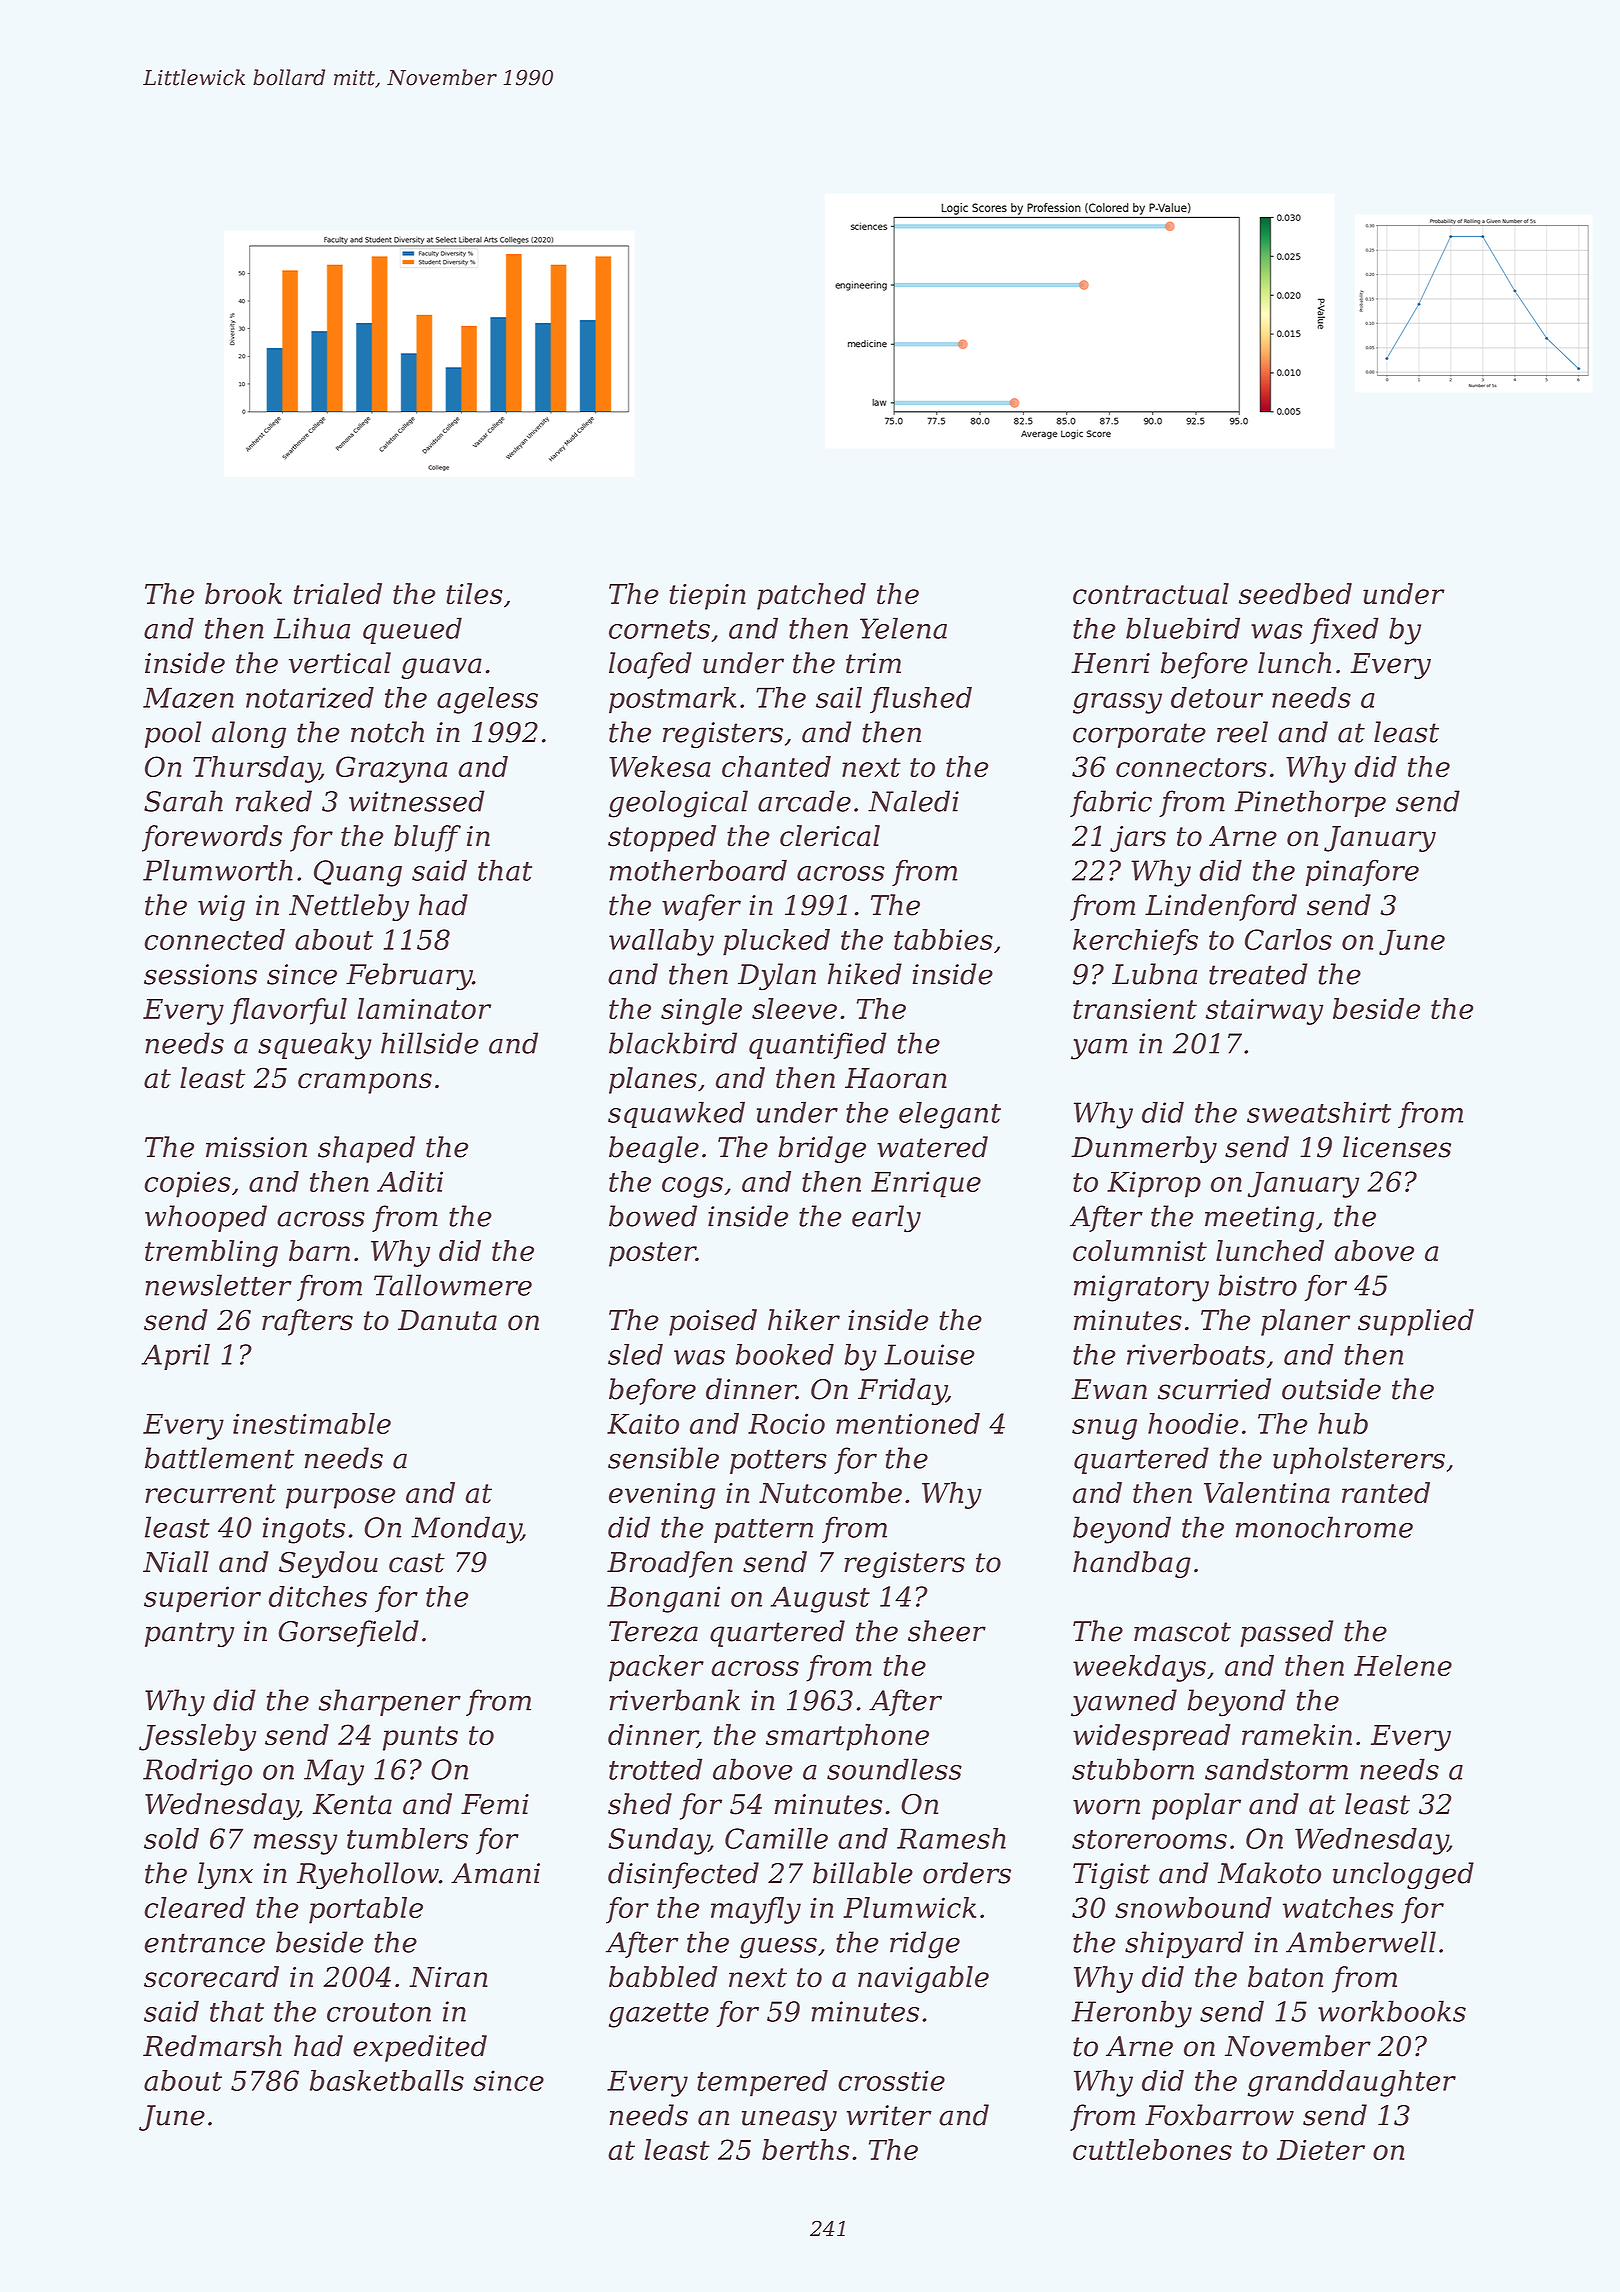 This image has height=2292, width=1620. What do you see at coordinates (804, 1320) in the image?
I see `hiker` at bounding box center [804, 1320].
